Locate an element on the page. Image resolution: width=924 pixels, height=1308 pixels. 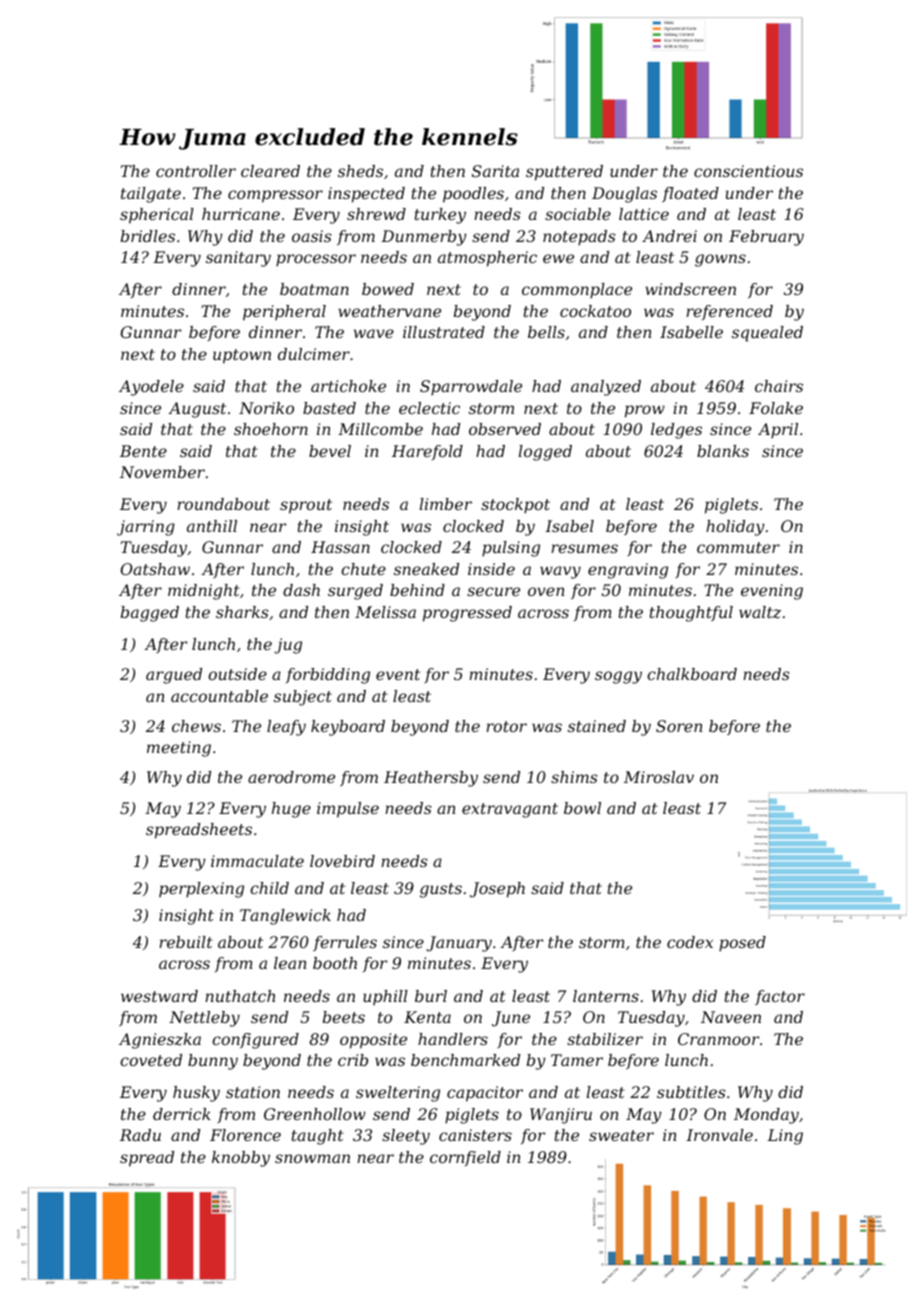
jug is located at coordinates (288, 646).
